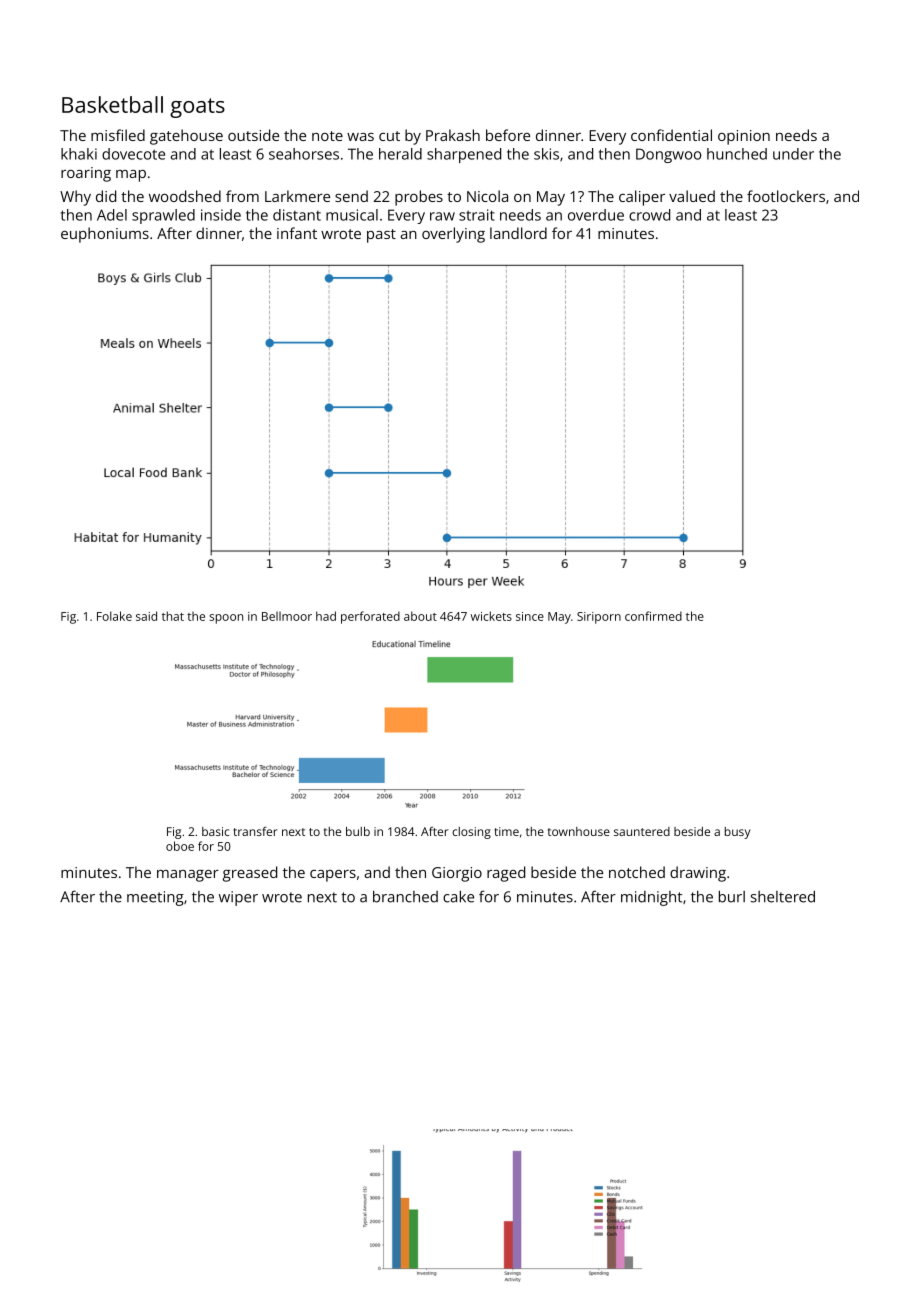  What do you see at coordinates (304, 154) in the image?
I see `seahorses` at bounding box center [304, 154].
